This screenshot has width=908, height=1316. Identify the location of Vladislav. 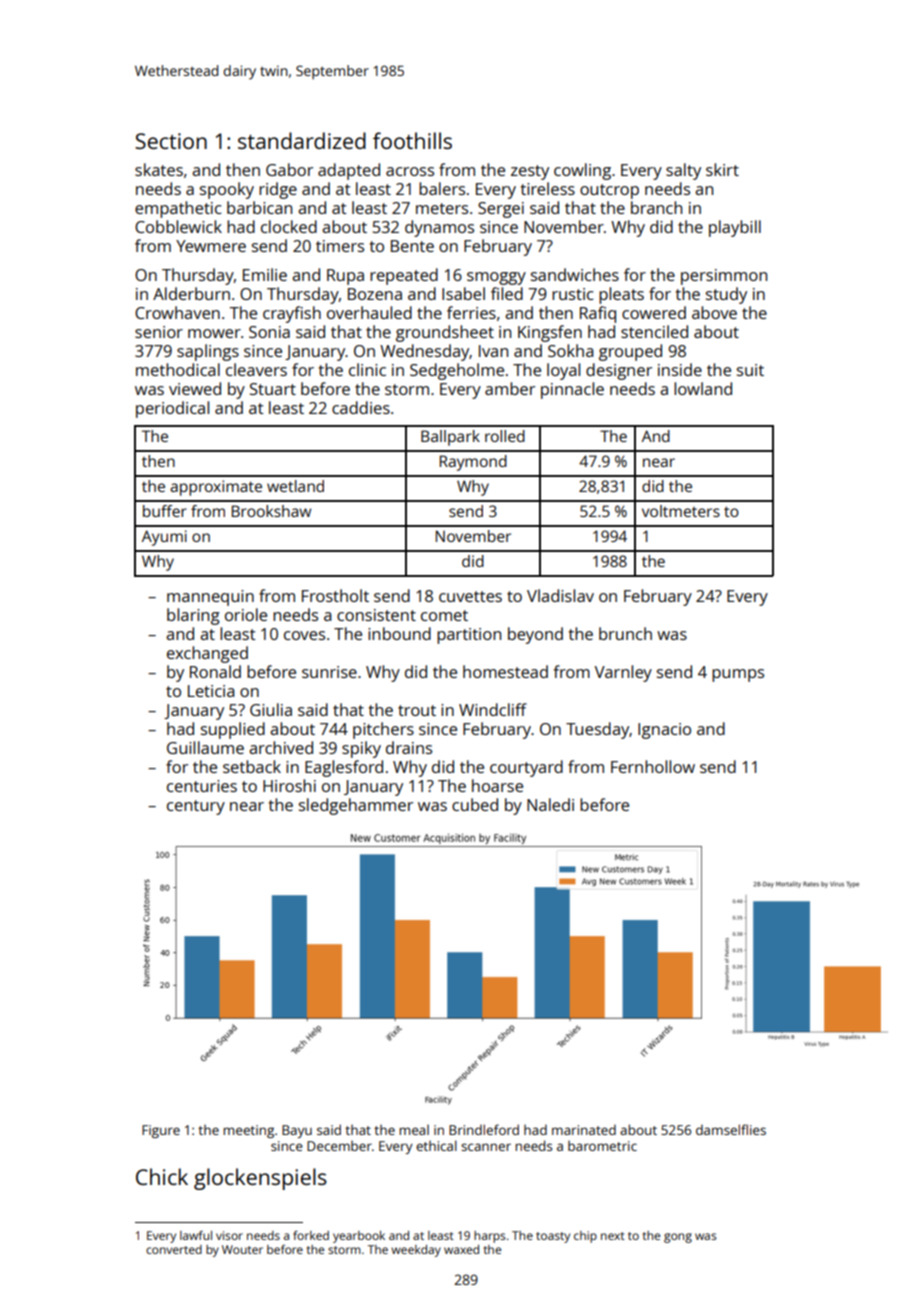
(560, 595).
